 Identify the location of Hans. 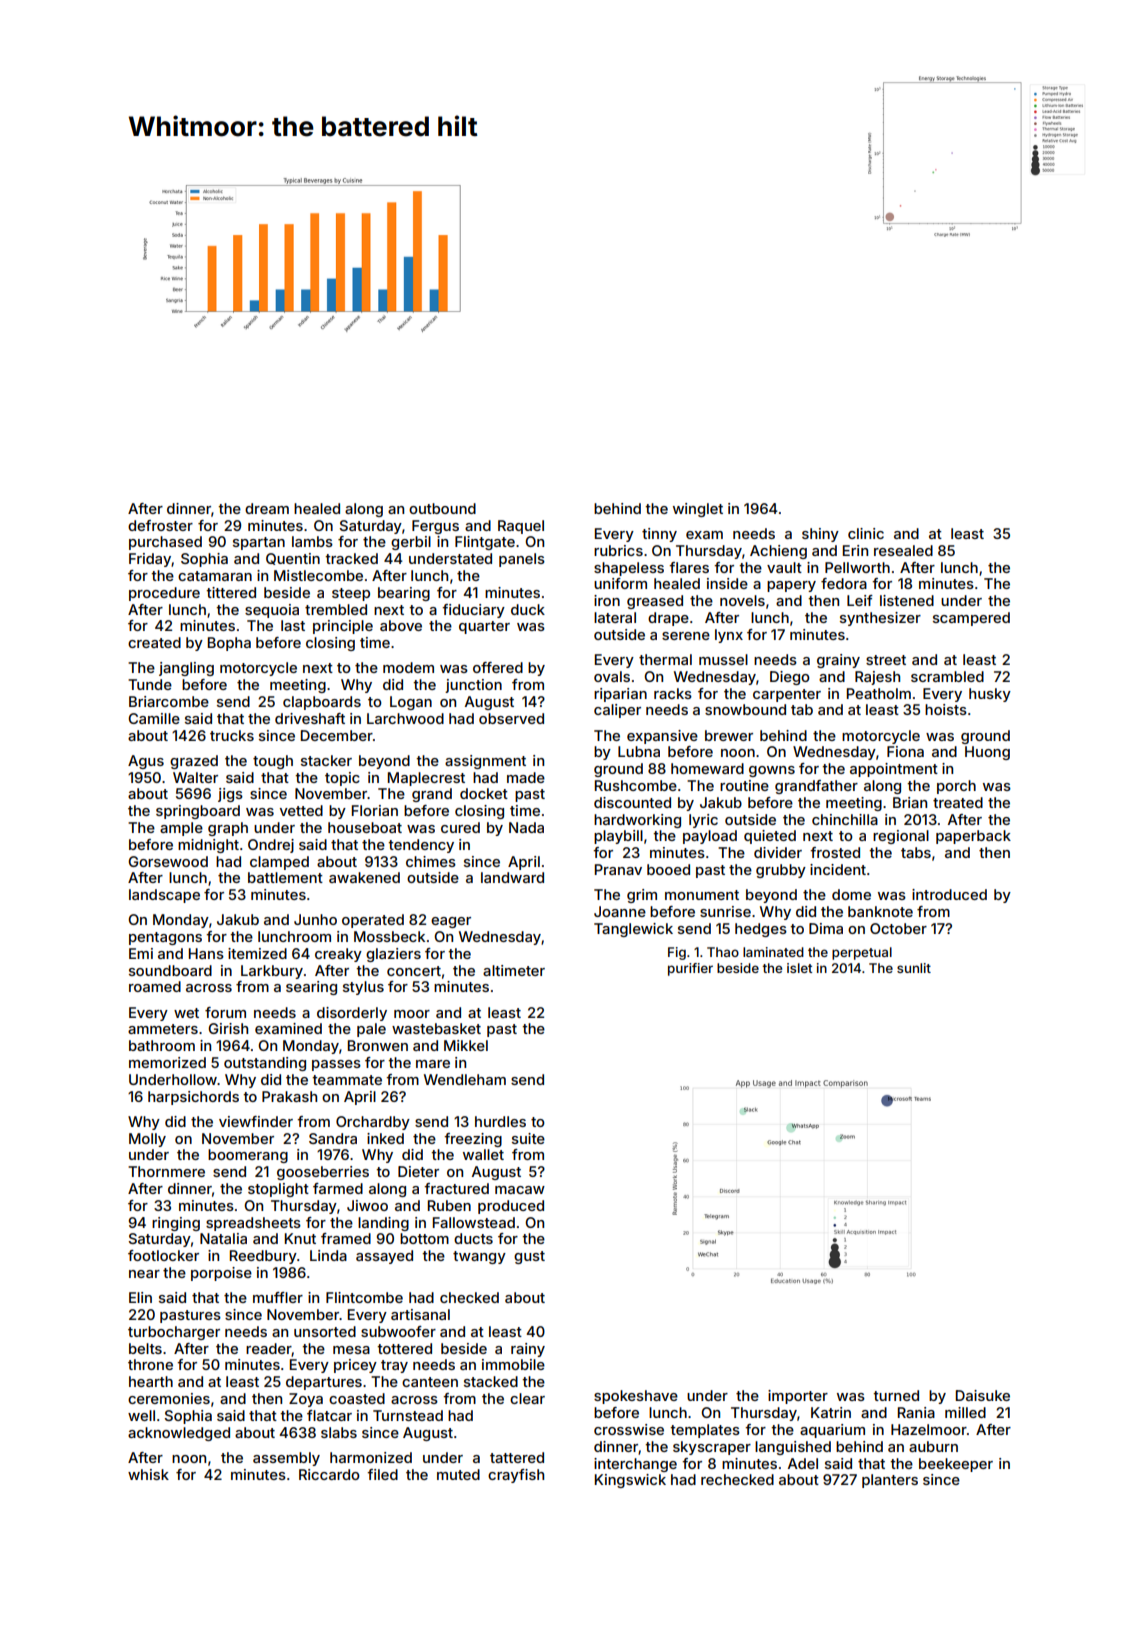
(206, 953).
